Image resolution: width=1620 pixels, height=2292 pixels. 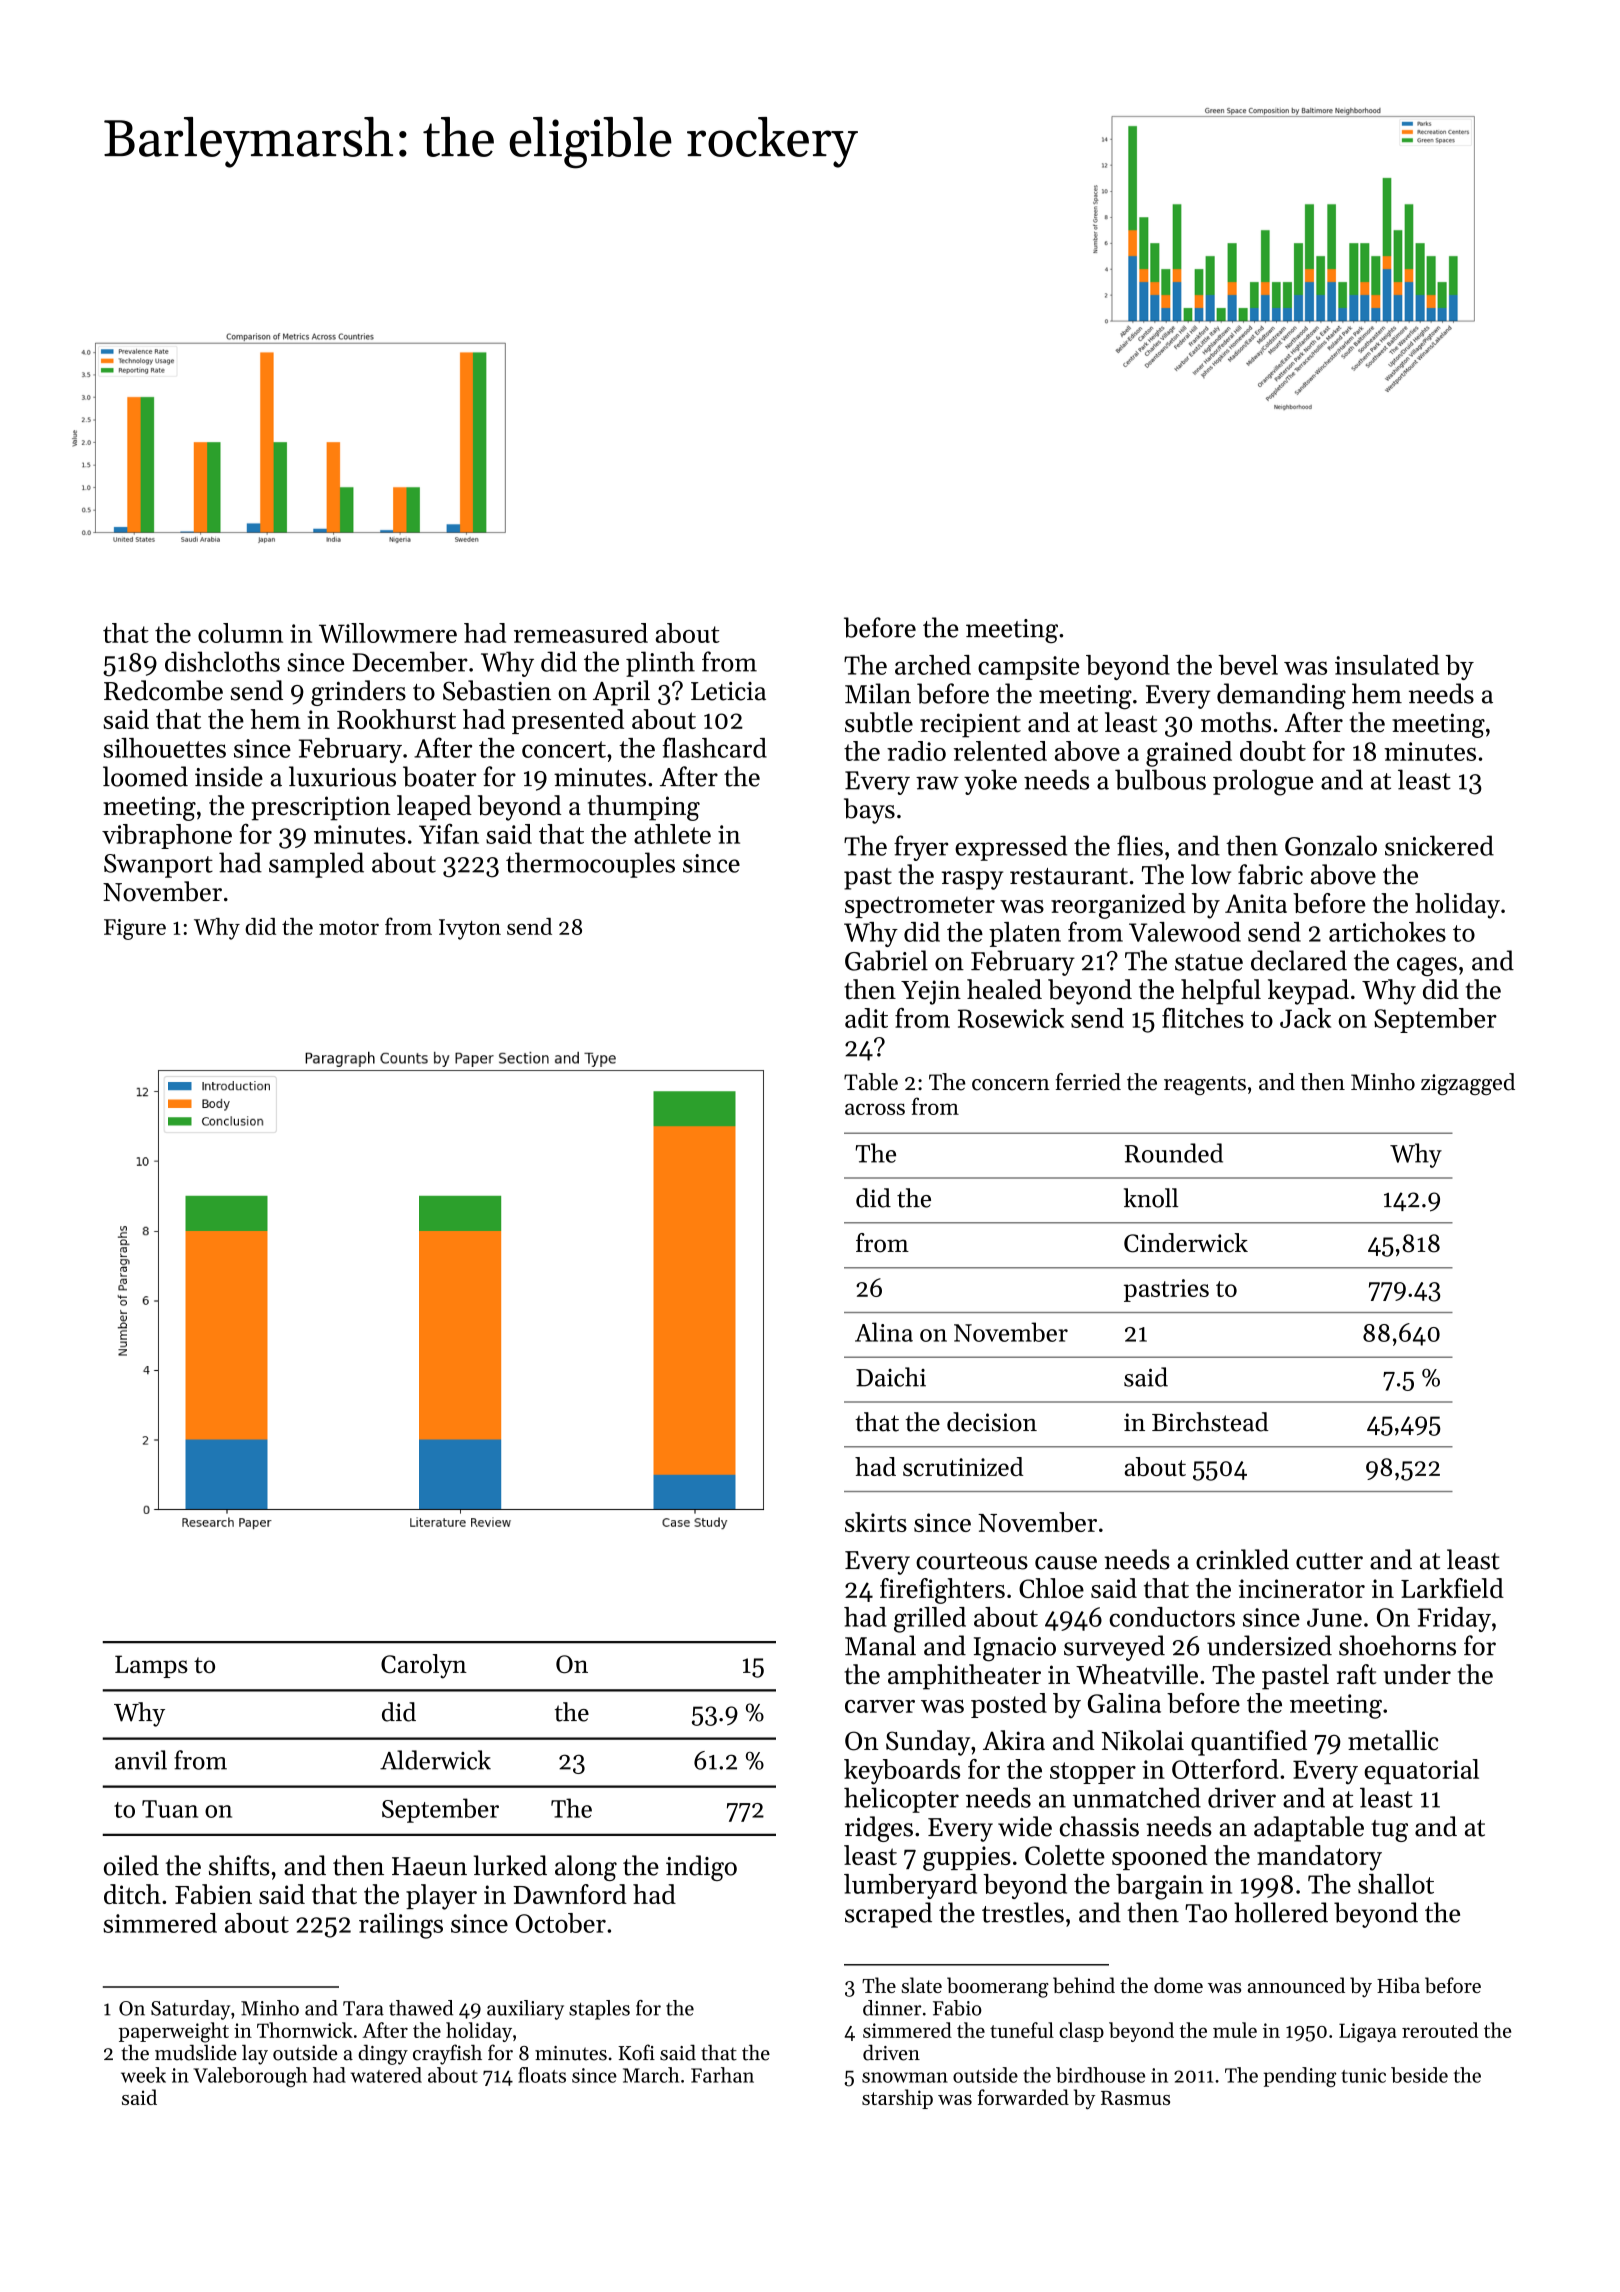 What do you see at coordinates (1468, 1084) in the image?
I see `zigzagged` at bounding box center [1468, 1084].
